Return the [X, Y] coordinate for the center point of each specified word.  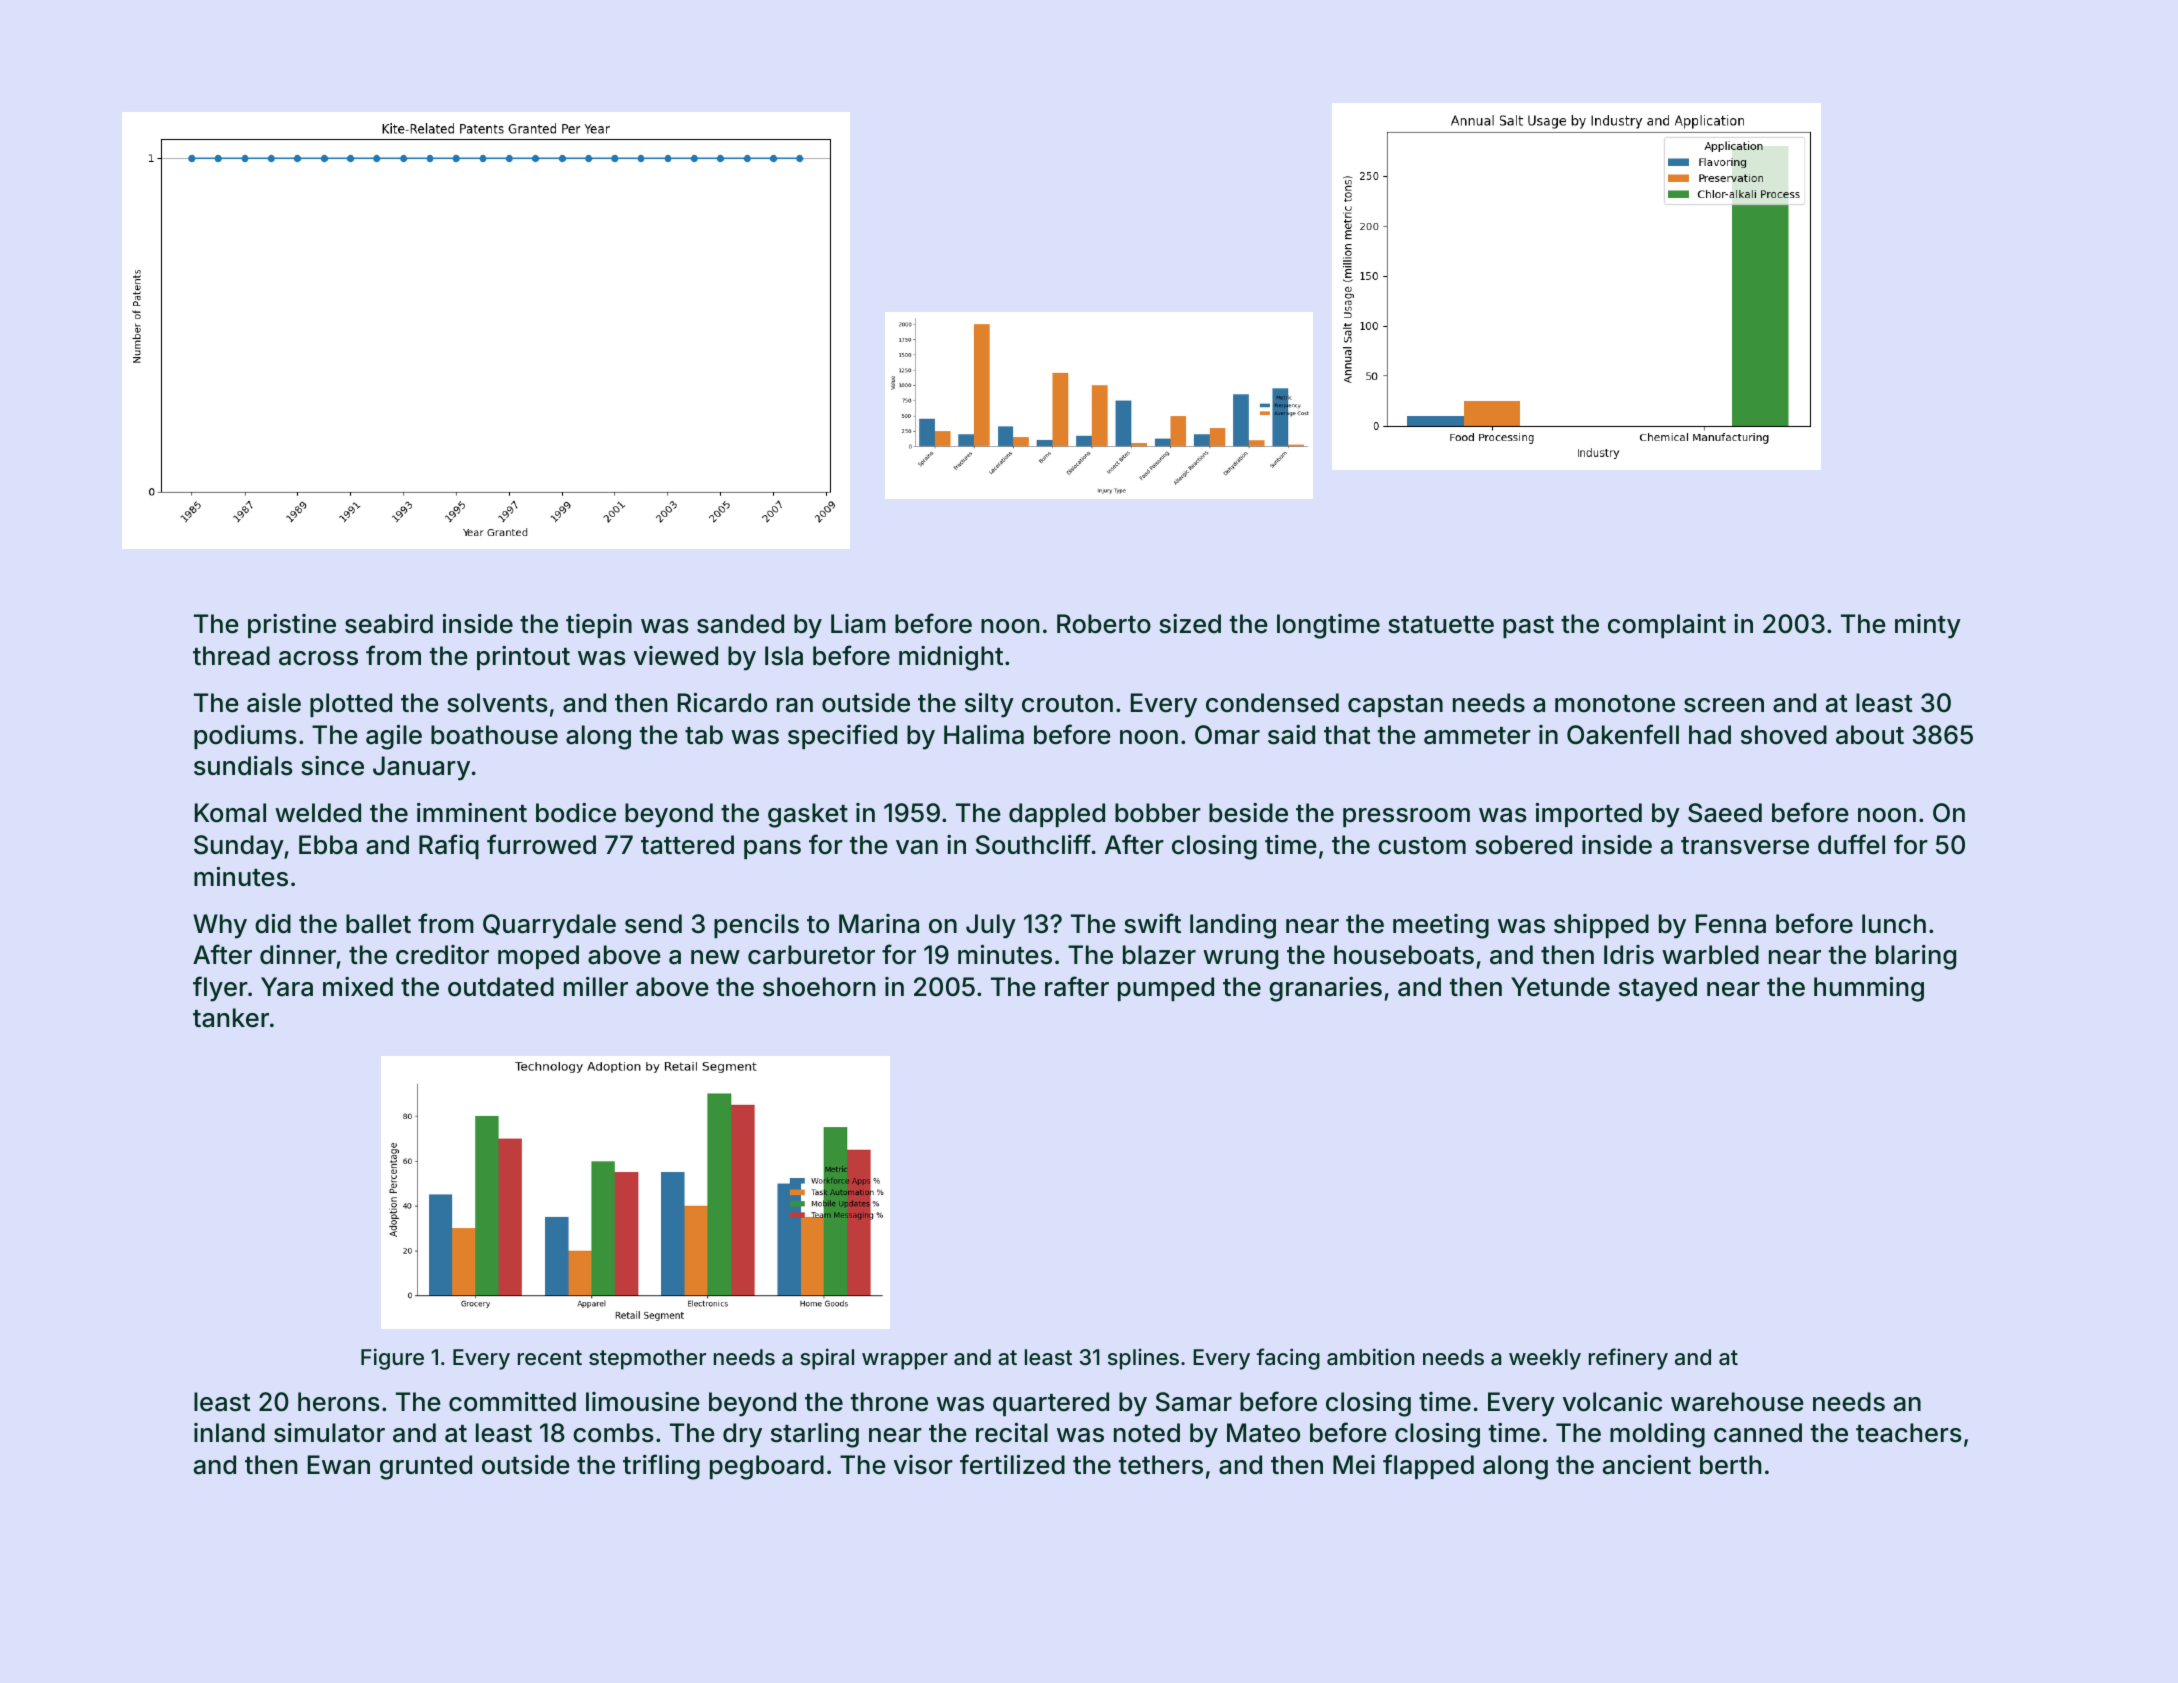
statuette [1441, 625]
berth [1730, 1465]
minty [1928, 626]
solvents [497, 703]
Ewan [339, 1465]
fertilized [1012, 1464]
